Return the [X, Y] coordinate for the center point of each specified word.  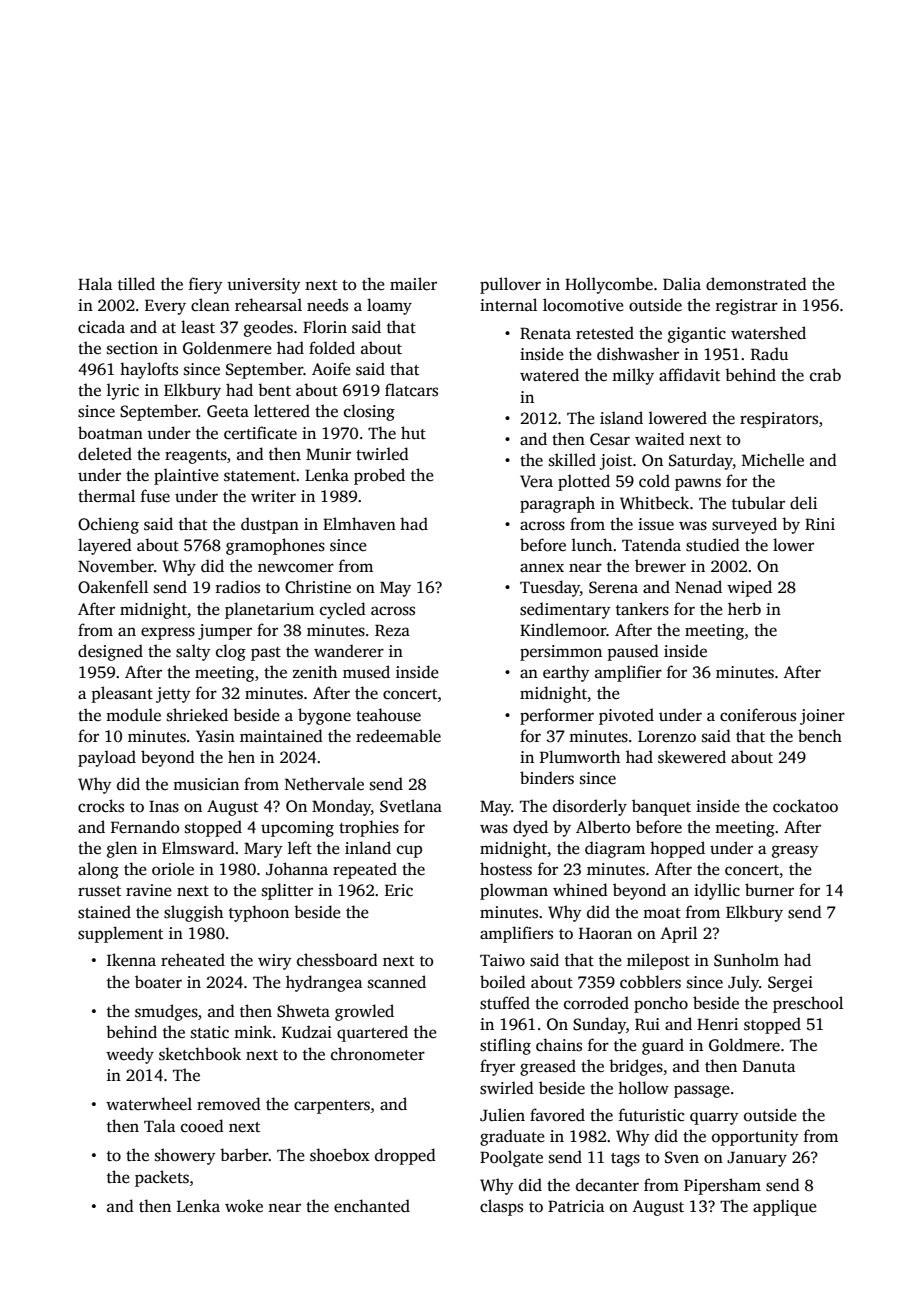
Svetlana [411, 806]
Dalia [682, 283]
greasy [795, 851]
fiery [206, 285]
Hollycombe [609, 285]
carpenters [332, 1107]
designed [110, 652]
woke [244, 1205]
